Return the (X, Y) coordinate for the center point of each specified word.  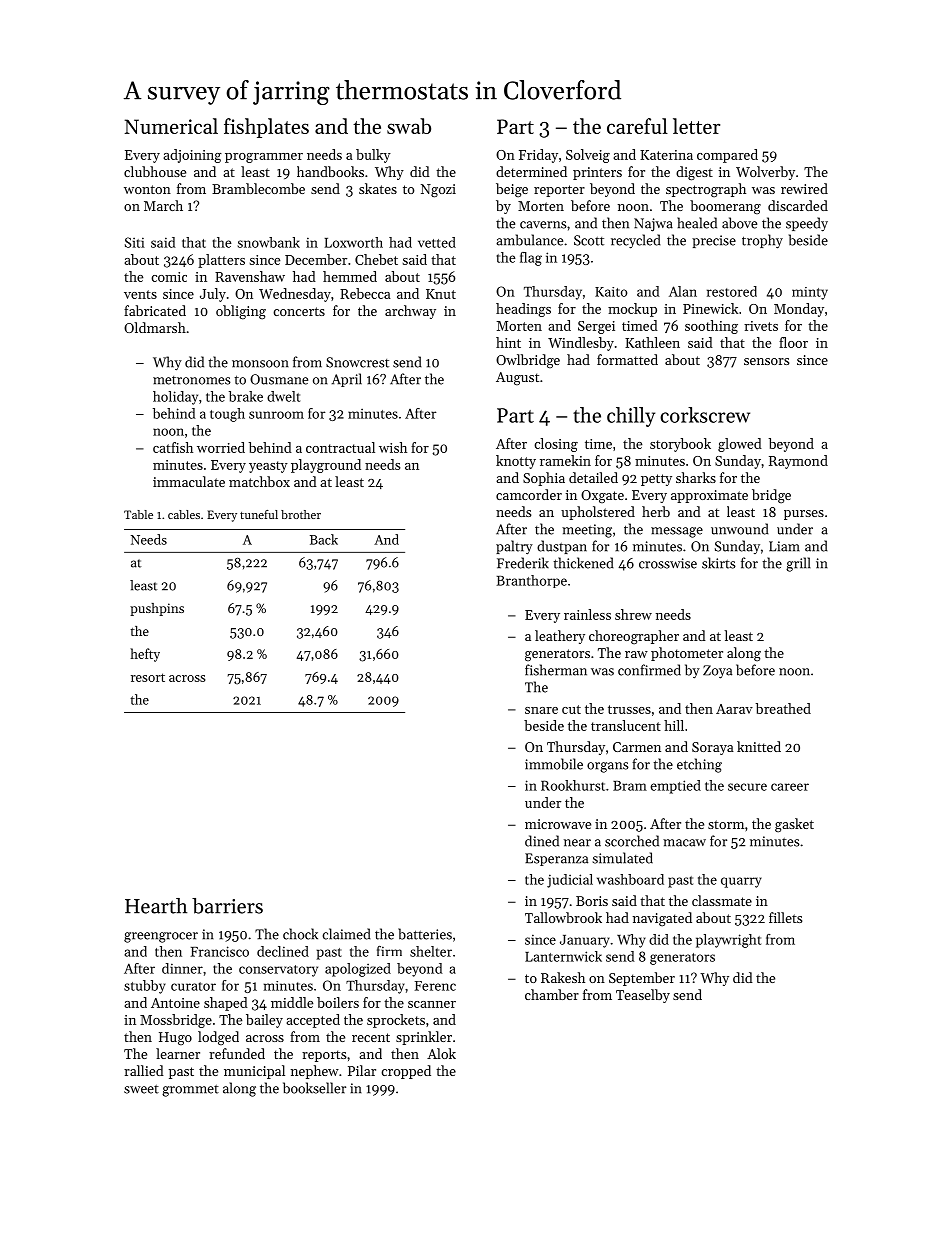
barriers (227, 906)
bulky (373, 156)
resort (148, 677)
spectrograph (706, 190)
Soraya (713, 748)
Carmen (637, 747)
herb (656, 511)
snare (541, 710)
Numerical (171, 126)
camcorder (529, 494)
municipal (254, 1072)
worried (221, 447)
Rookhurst (573, 785)
